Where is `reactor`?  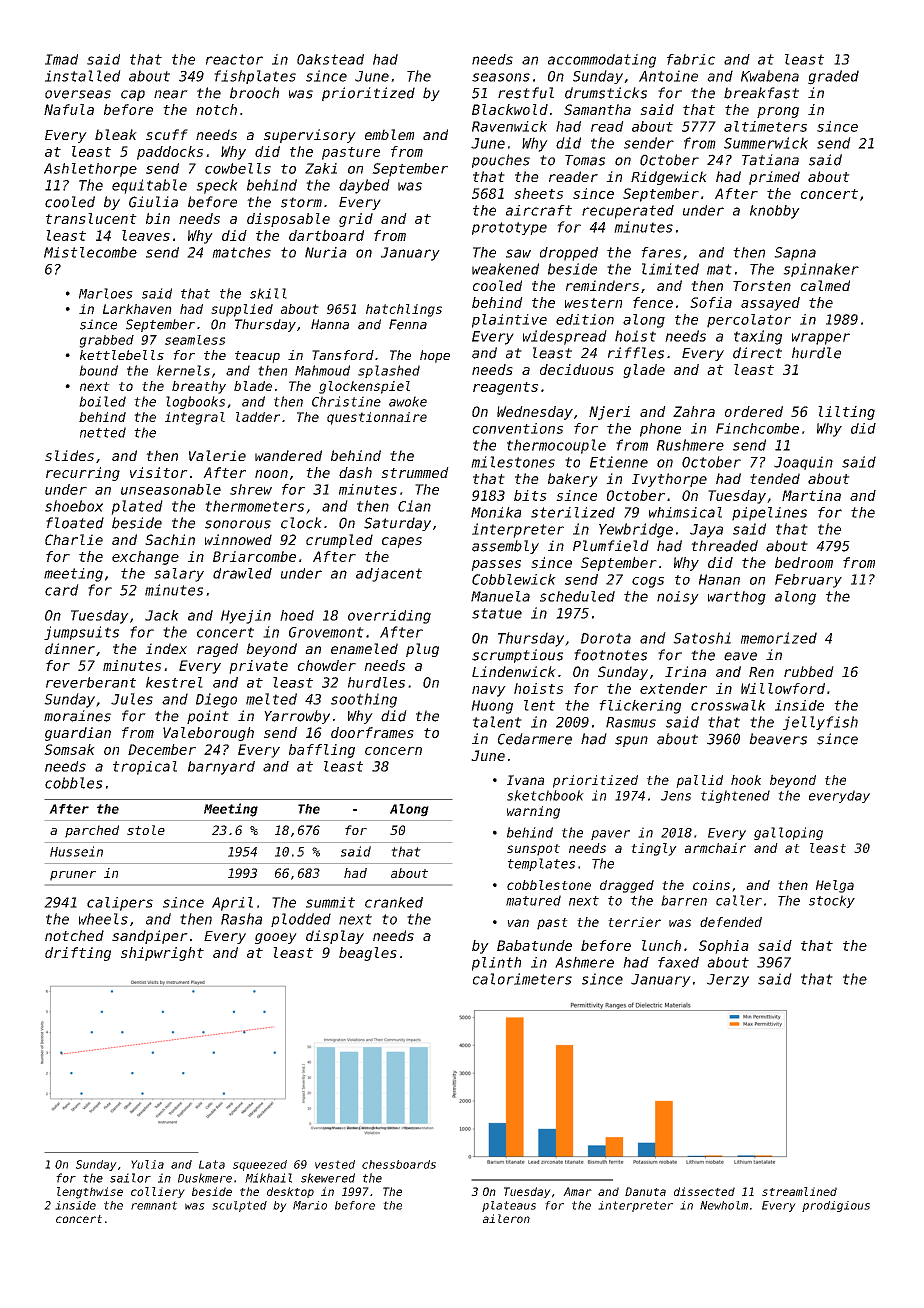 reactor is located at coordinates (234, 59).
